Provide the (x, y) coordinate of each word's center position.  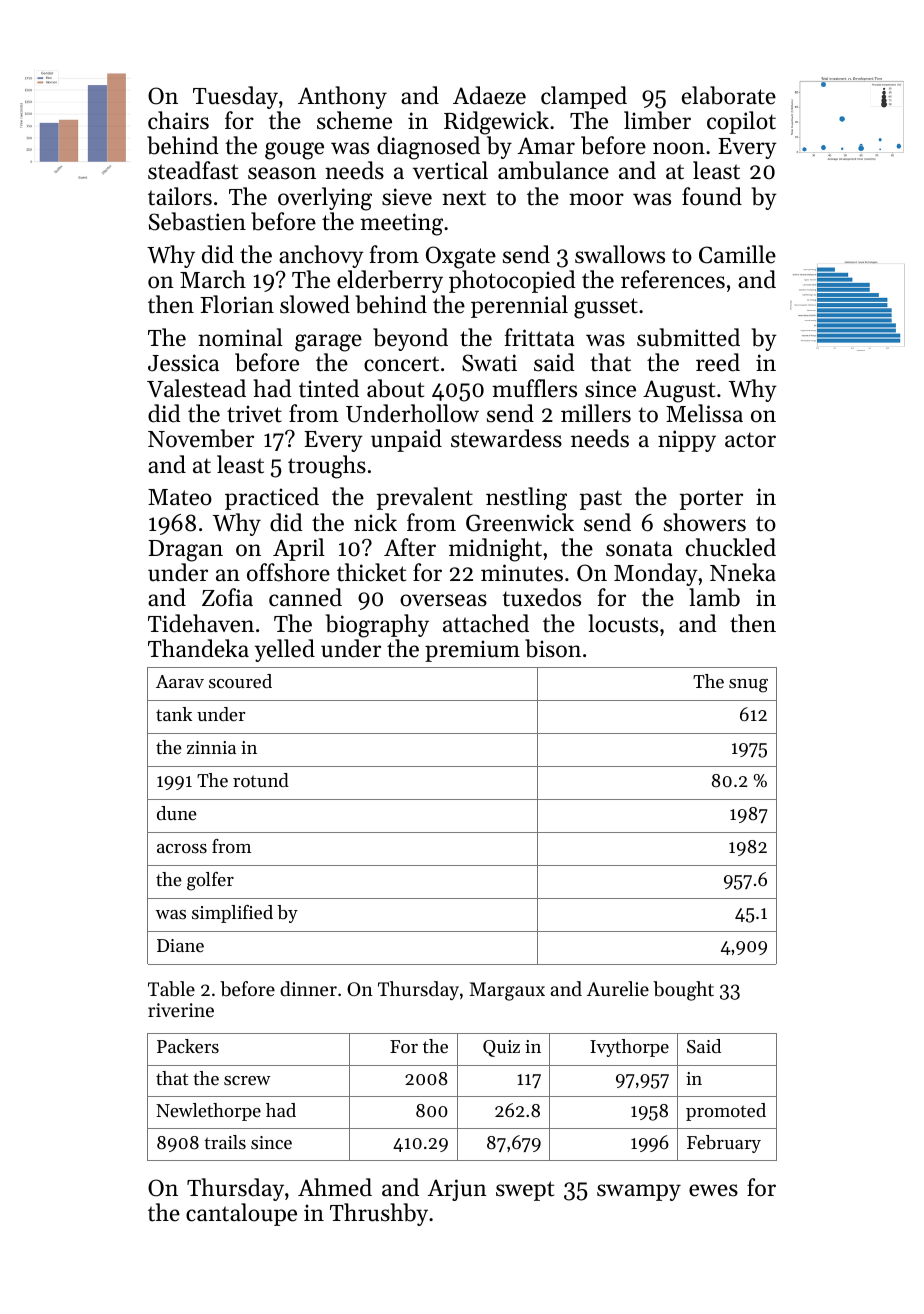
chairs (178, 120)
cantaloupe (241, 1214)
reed (718, 362)
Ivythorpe (629, 1048)
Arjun (457, 1190)
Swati (489, 363)
